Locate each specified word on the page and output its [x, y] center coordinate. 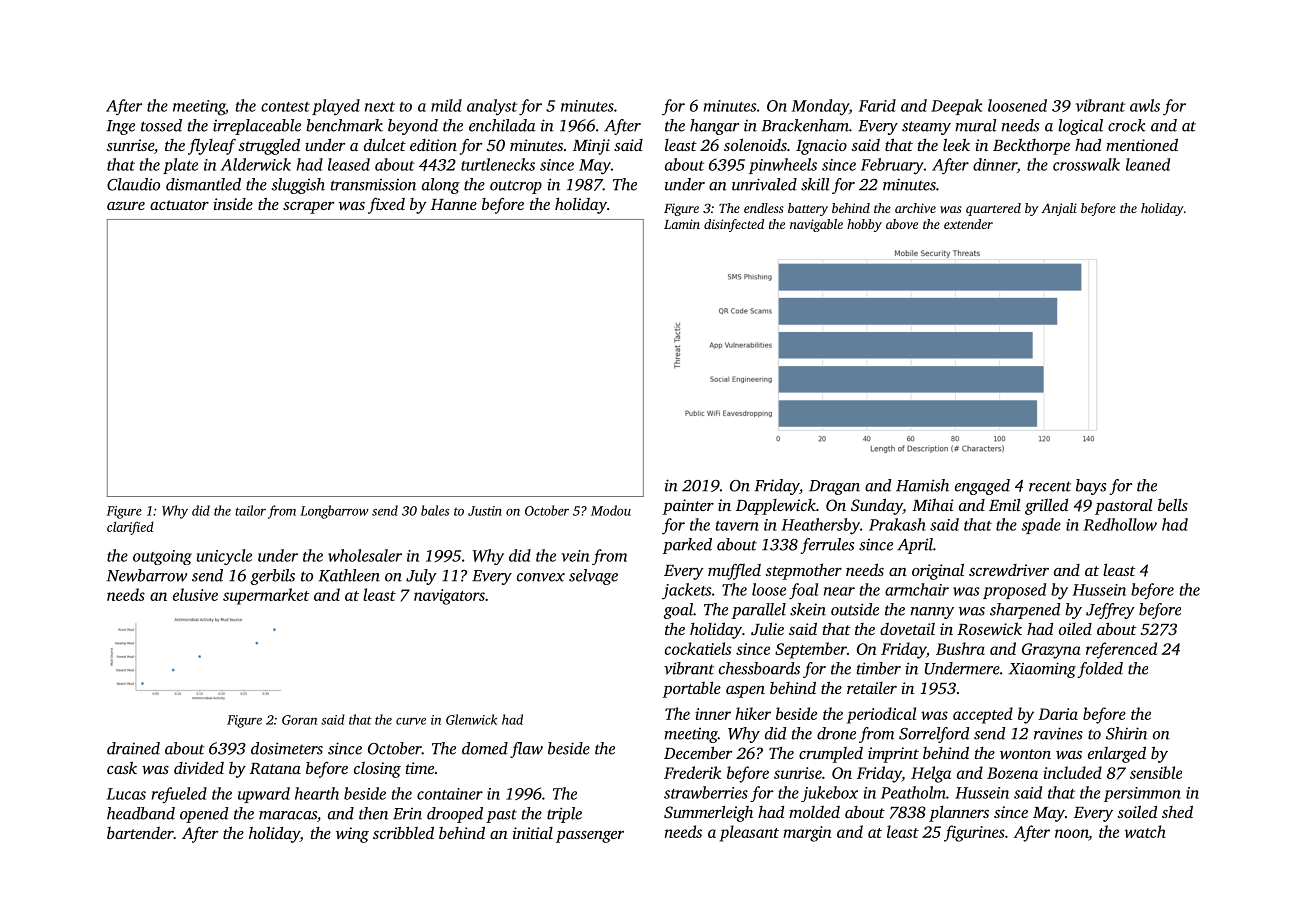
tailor [250, 510]
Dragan [834, 487]
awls [1145, 105]
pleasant [749, 833]
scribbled [403, 832]
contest [285, 107]
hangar [714, 127]
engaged [982, 487]
